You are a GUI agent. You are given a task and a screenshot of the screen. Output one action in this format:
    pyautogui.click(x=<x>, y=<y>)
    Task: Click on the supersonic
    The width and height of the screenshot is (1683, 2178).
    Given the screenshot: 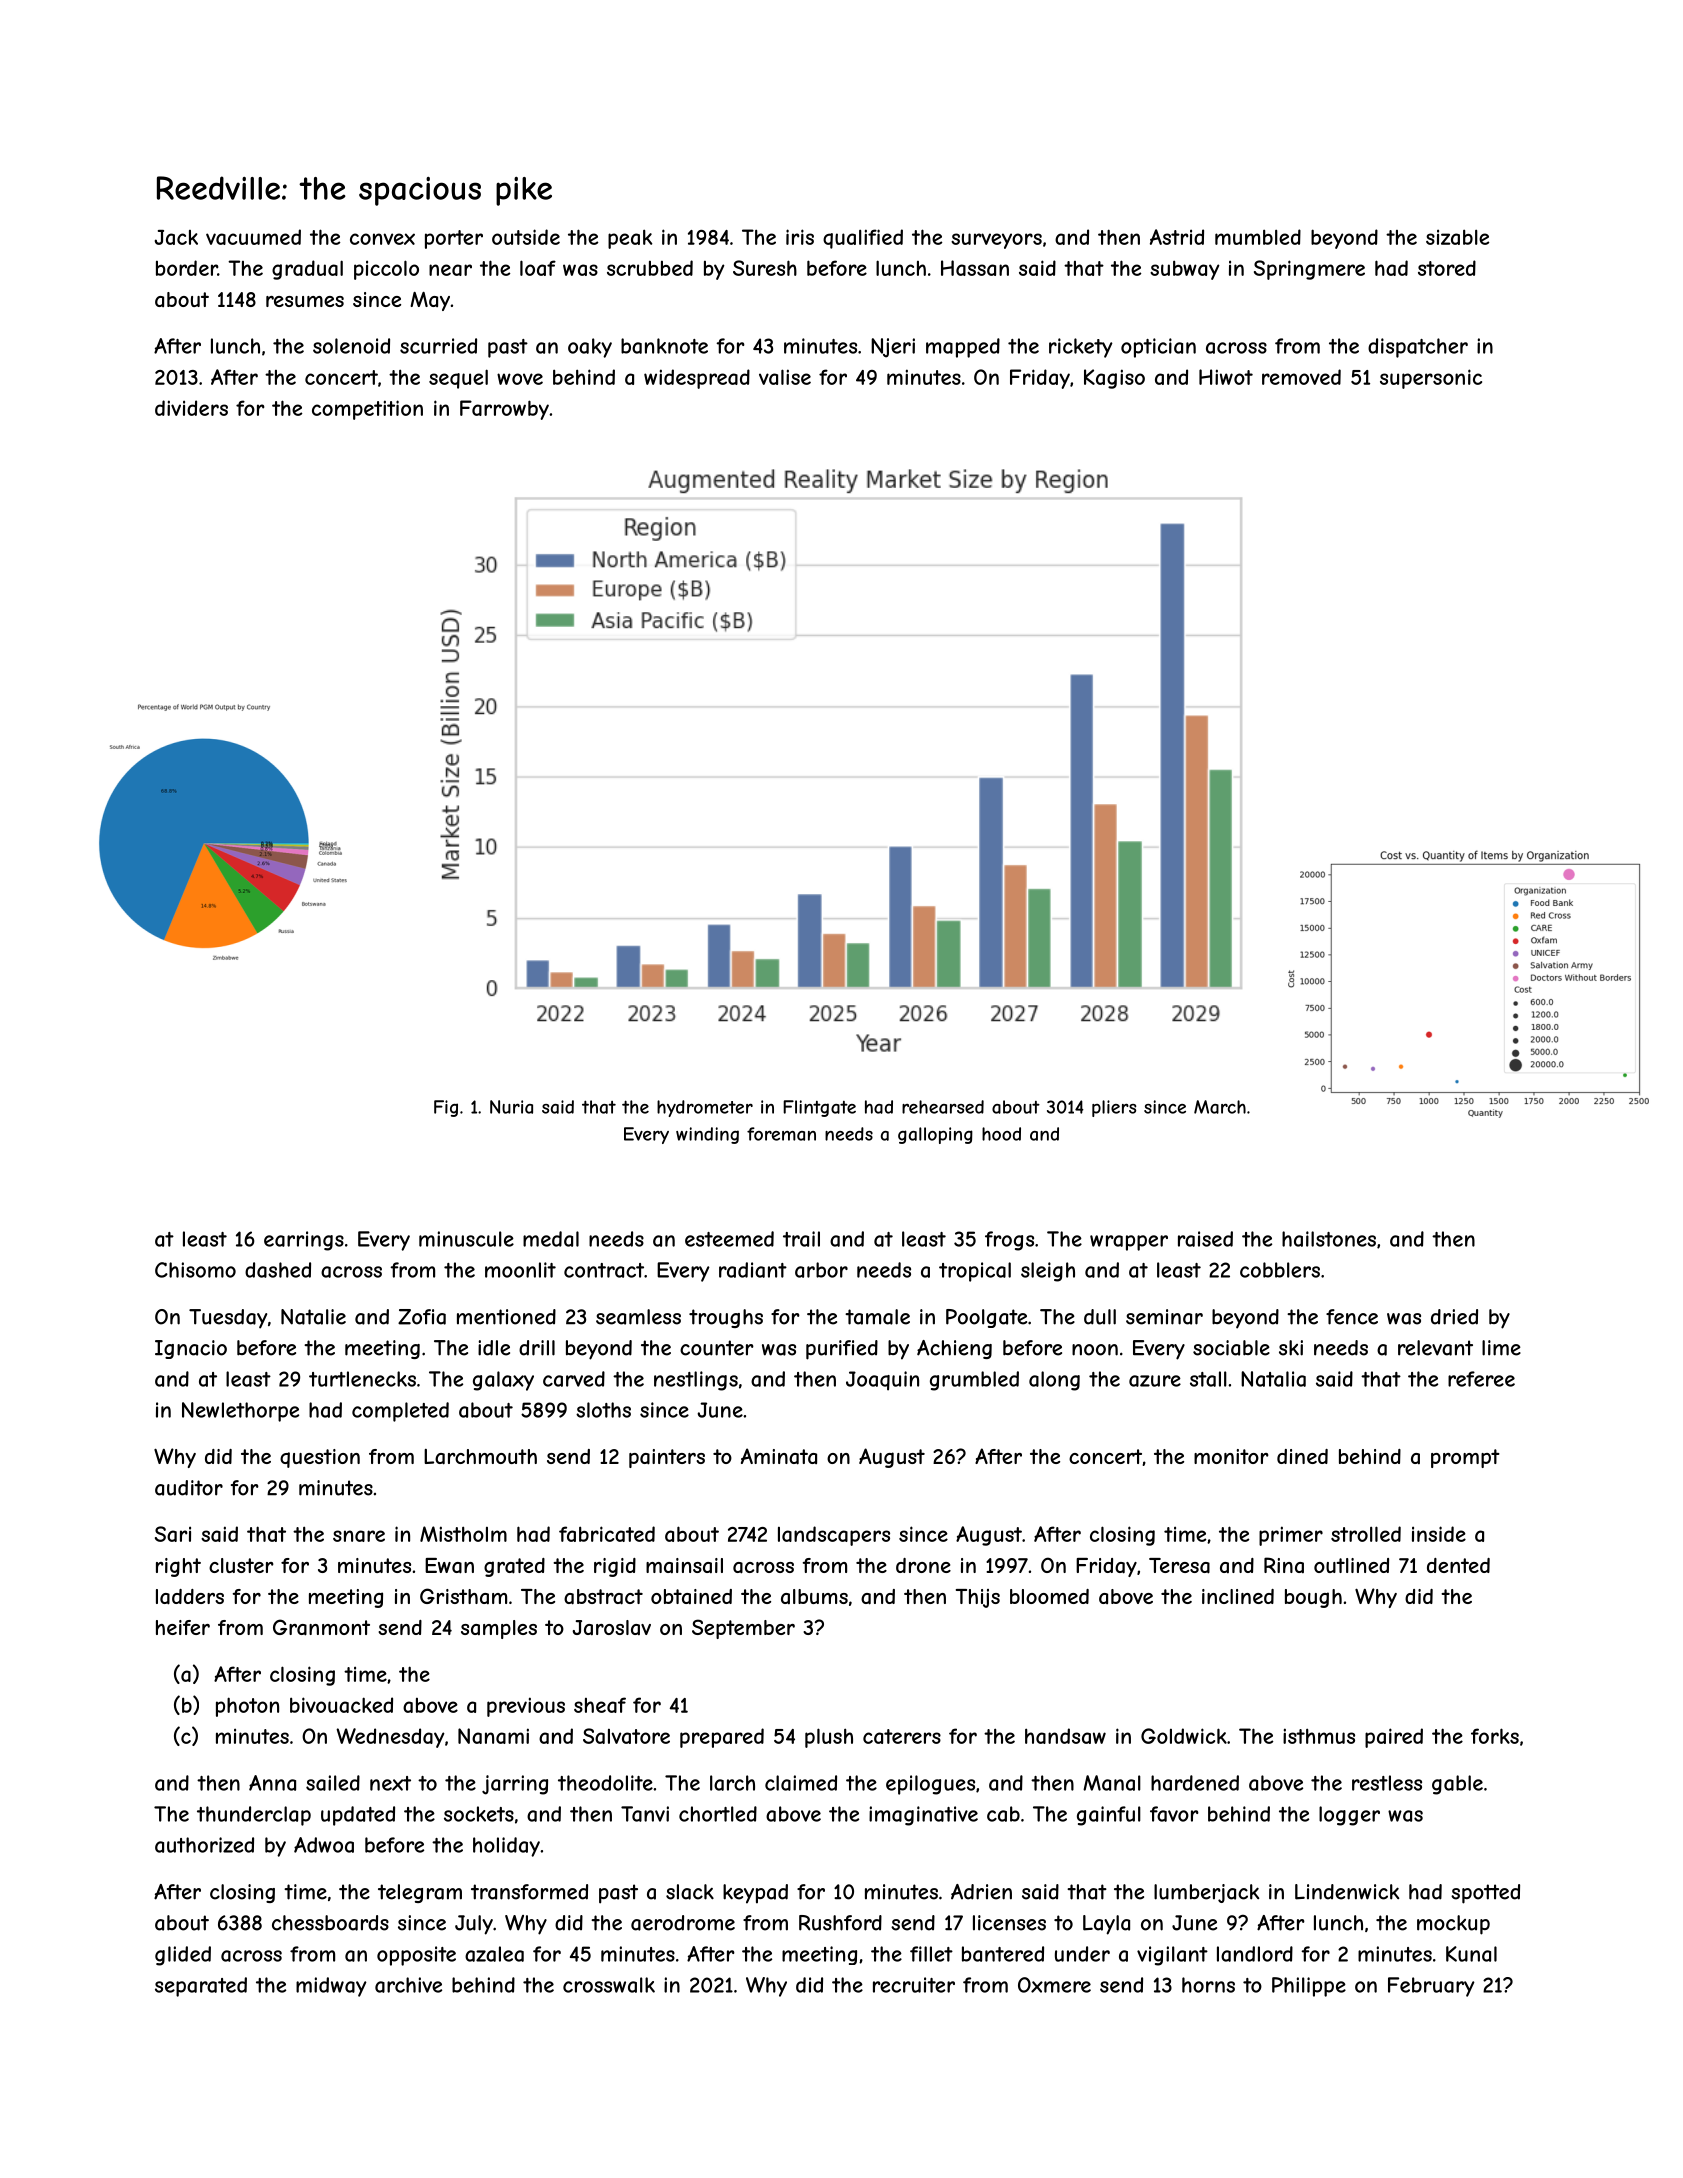 What is the action you would take?
    pyautogui.click(x=1431, y=379)
